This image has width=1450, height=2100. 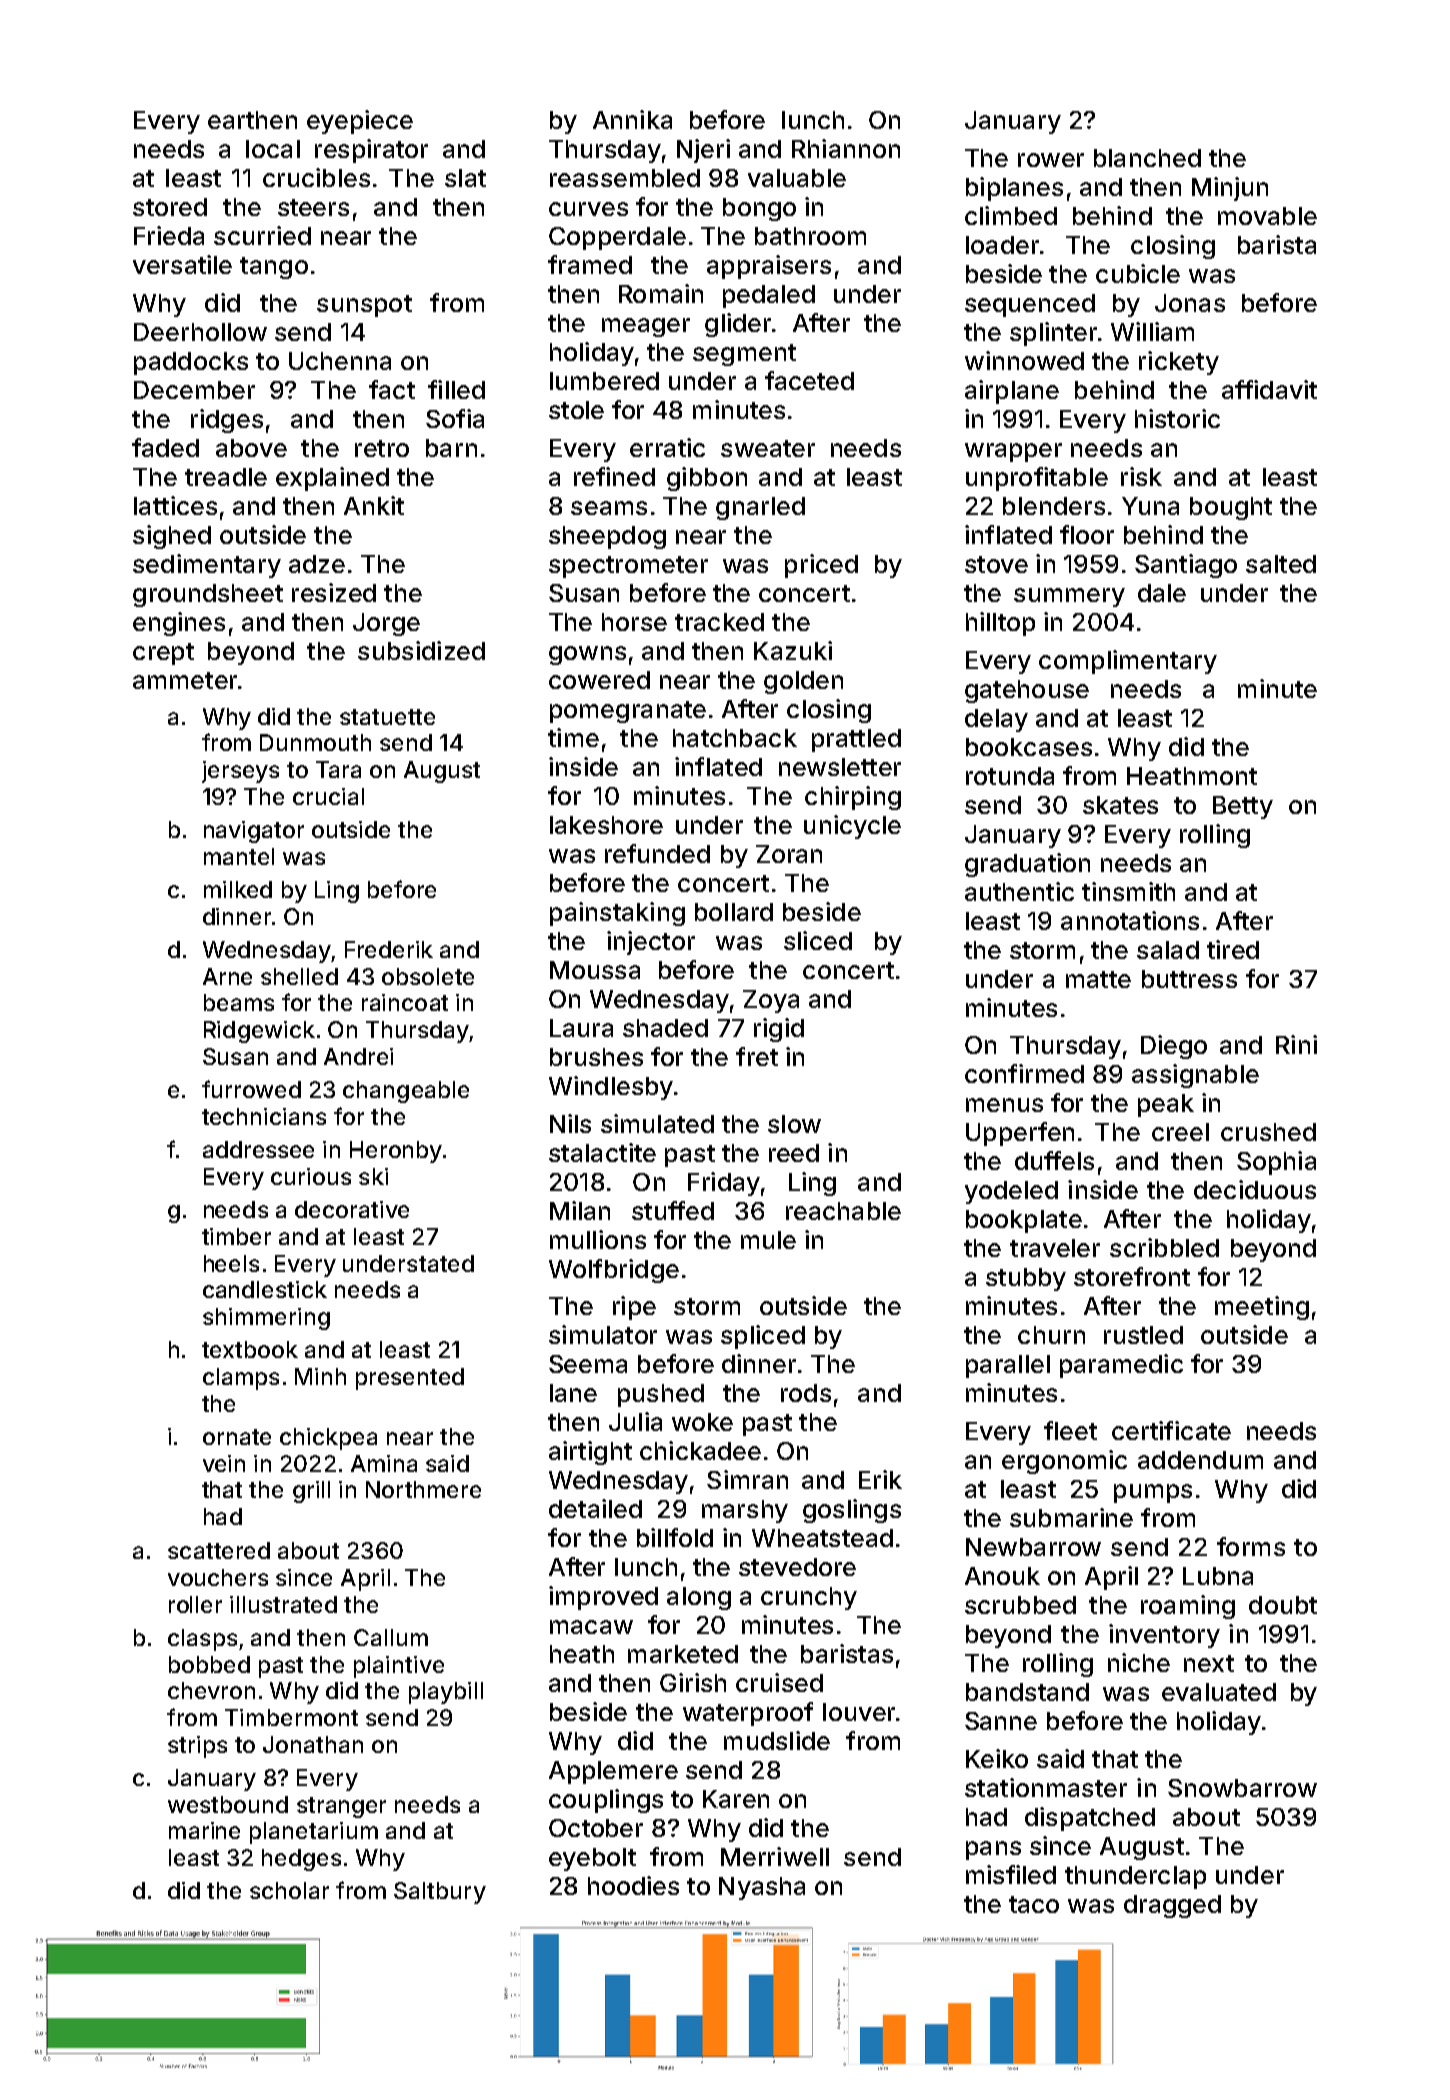 What do you see at coordinates (374, 505) in the image?
I see `Ankit` at bounding box center [374, 505].
